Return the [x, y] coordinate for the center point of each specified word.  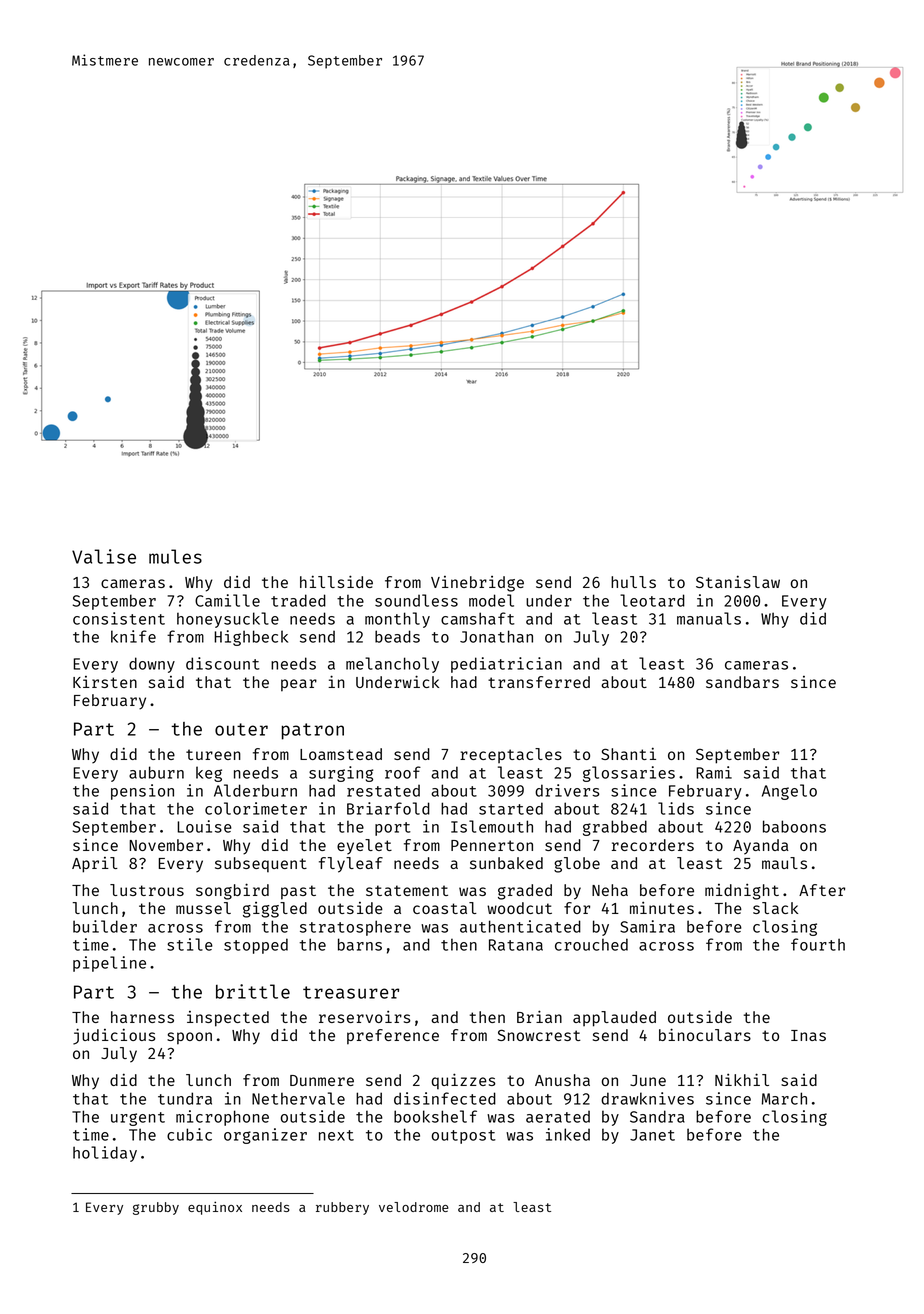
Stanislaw [738, 581]
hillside [336, 581]
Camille [227, 600]
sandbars [742, 682]
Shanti [628, 753]
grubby [156, 1208]
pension [142, 792]
